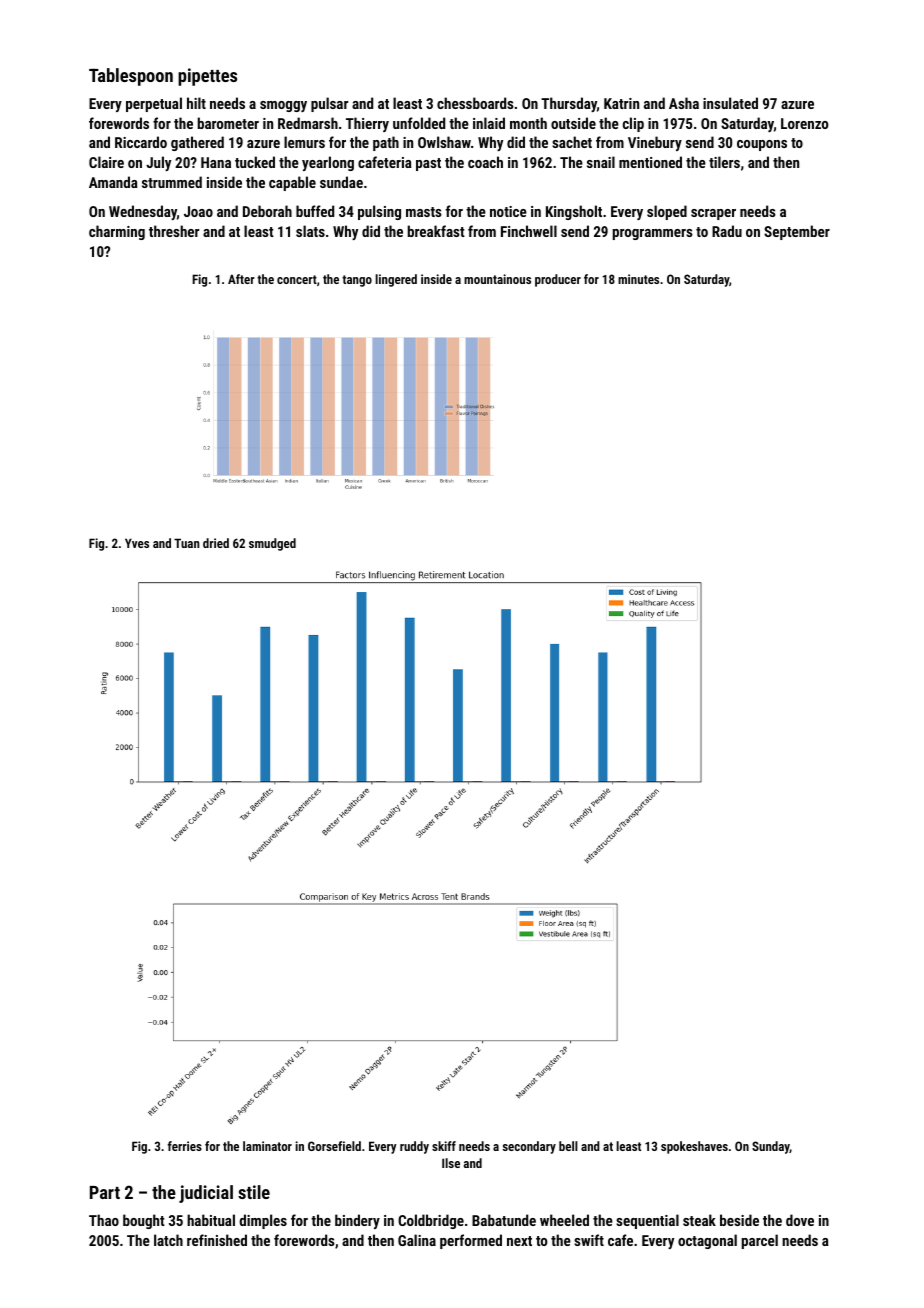 This document has width=924, height=1308. I want to click on mountainous, so click(497, 279).
